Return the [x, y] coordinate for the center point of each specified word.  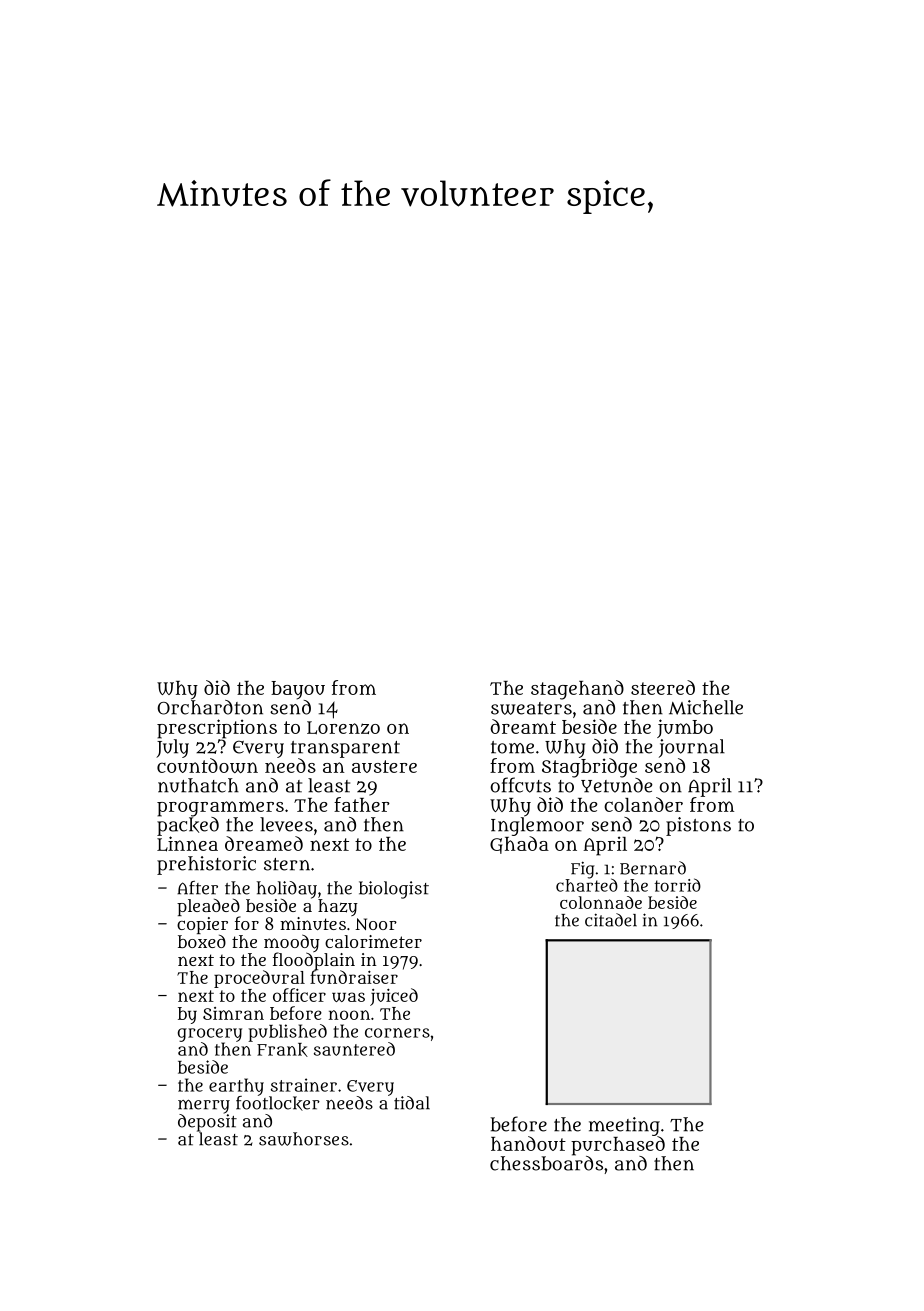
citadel [611, 920]
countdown [207, 765]
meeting [624, 1126]
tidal [412, 1103]
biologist [394, 890]
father [362, 804]
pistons [698, 826]
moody [292, 943]
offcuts [520, 785]
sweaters [531, 708]
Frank [282, 1050]
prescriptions [217, 729]
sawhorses [304, 1139]
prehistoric [206, 865]
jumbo [685, 728]
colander [643, 804]
